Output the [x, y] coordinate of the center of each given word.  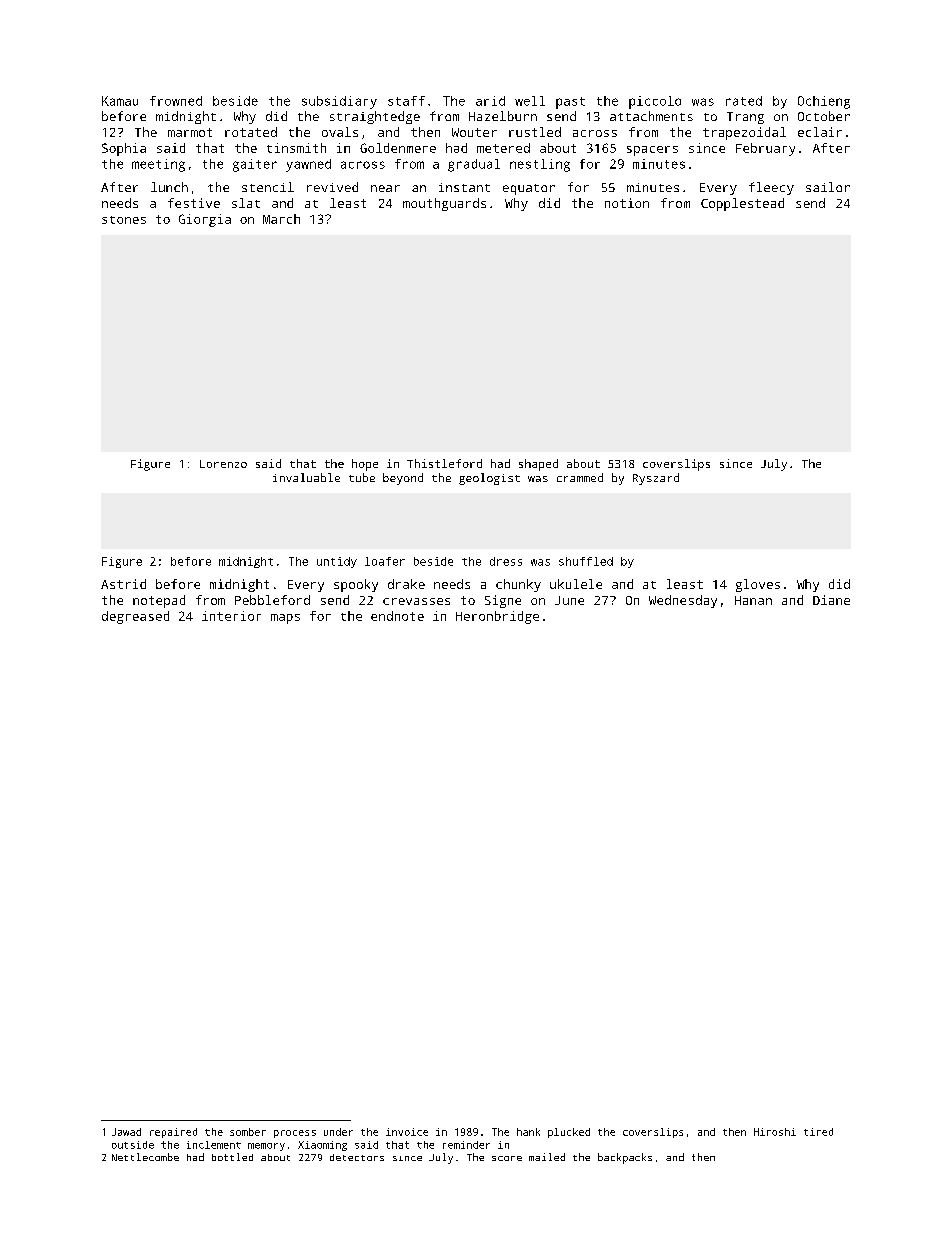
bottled [232, 1157]
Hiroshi [775, 1132]
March [281, 219]
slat [246, 203]
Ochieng [824, 102]
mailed [547, 1157]
